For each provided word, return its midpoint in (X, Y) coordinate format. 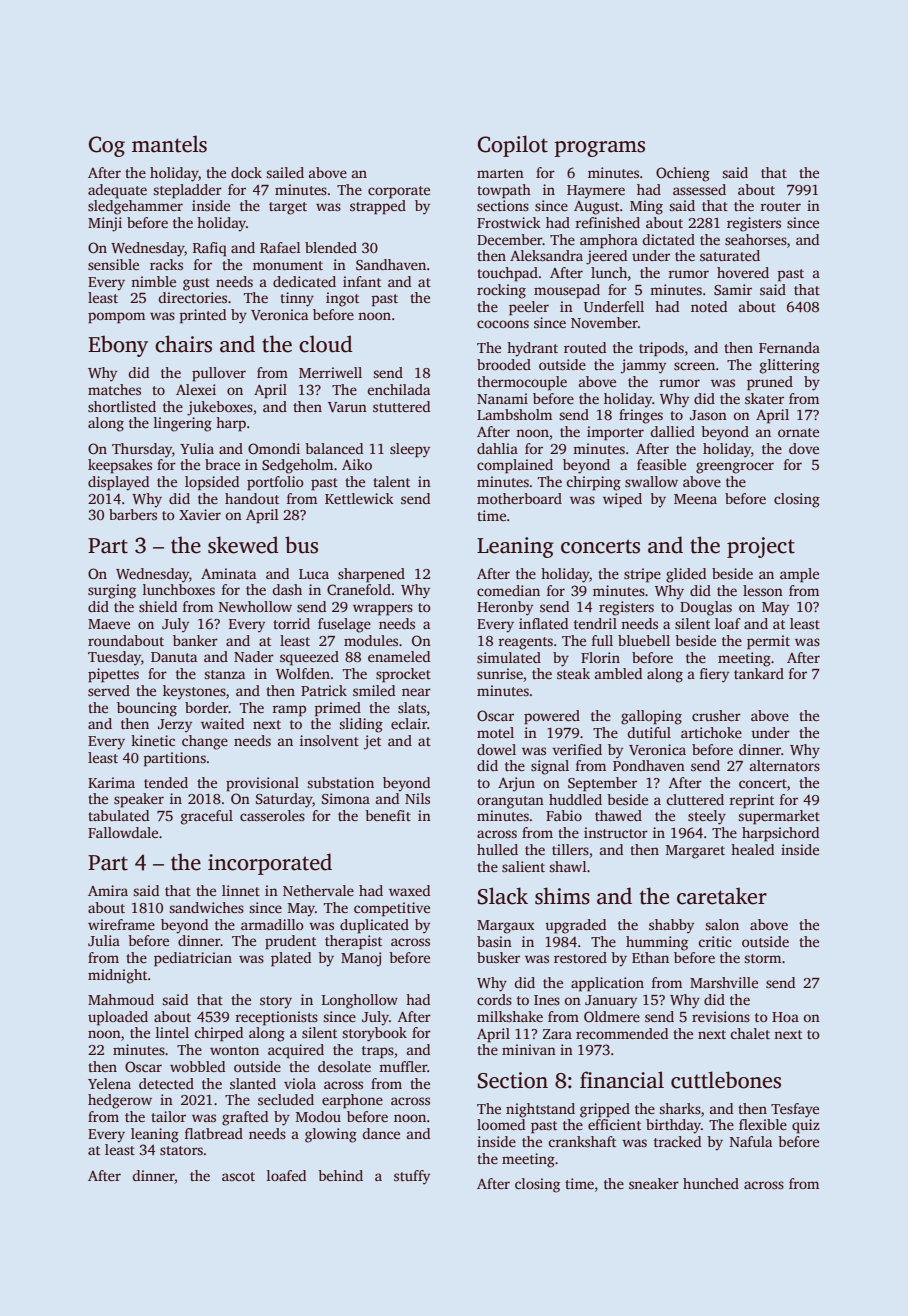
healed (752, 849)
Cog (107, 146)
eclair (409, 723)
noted (709, 306)
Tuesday (114, 658)
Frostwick (509, 222)
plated (291, 959)
